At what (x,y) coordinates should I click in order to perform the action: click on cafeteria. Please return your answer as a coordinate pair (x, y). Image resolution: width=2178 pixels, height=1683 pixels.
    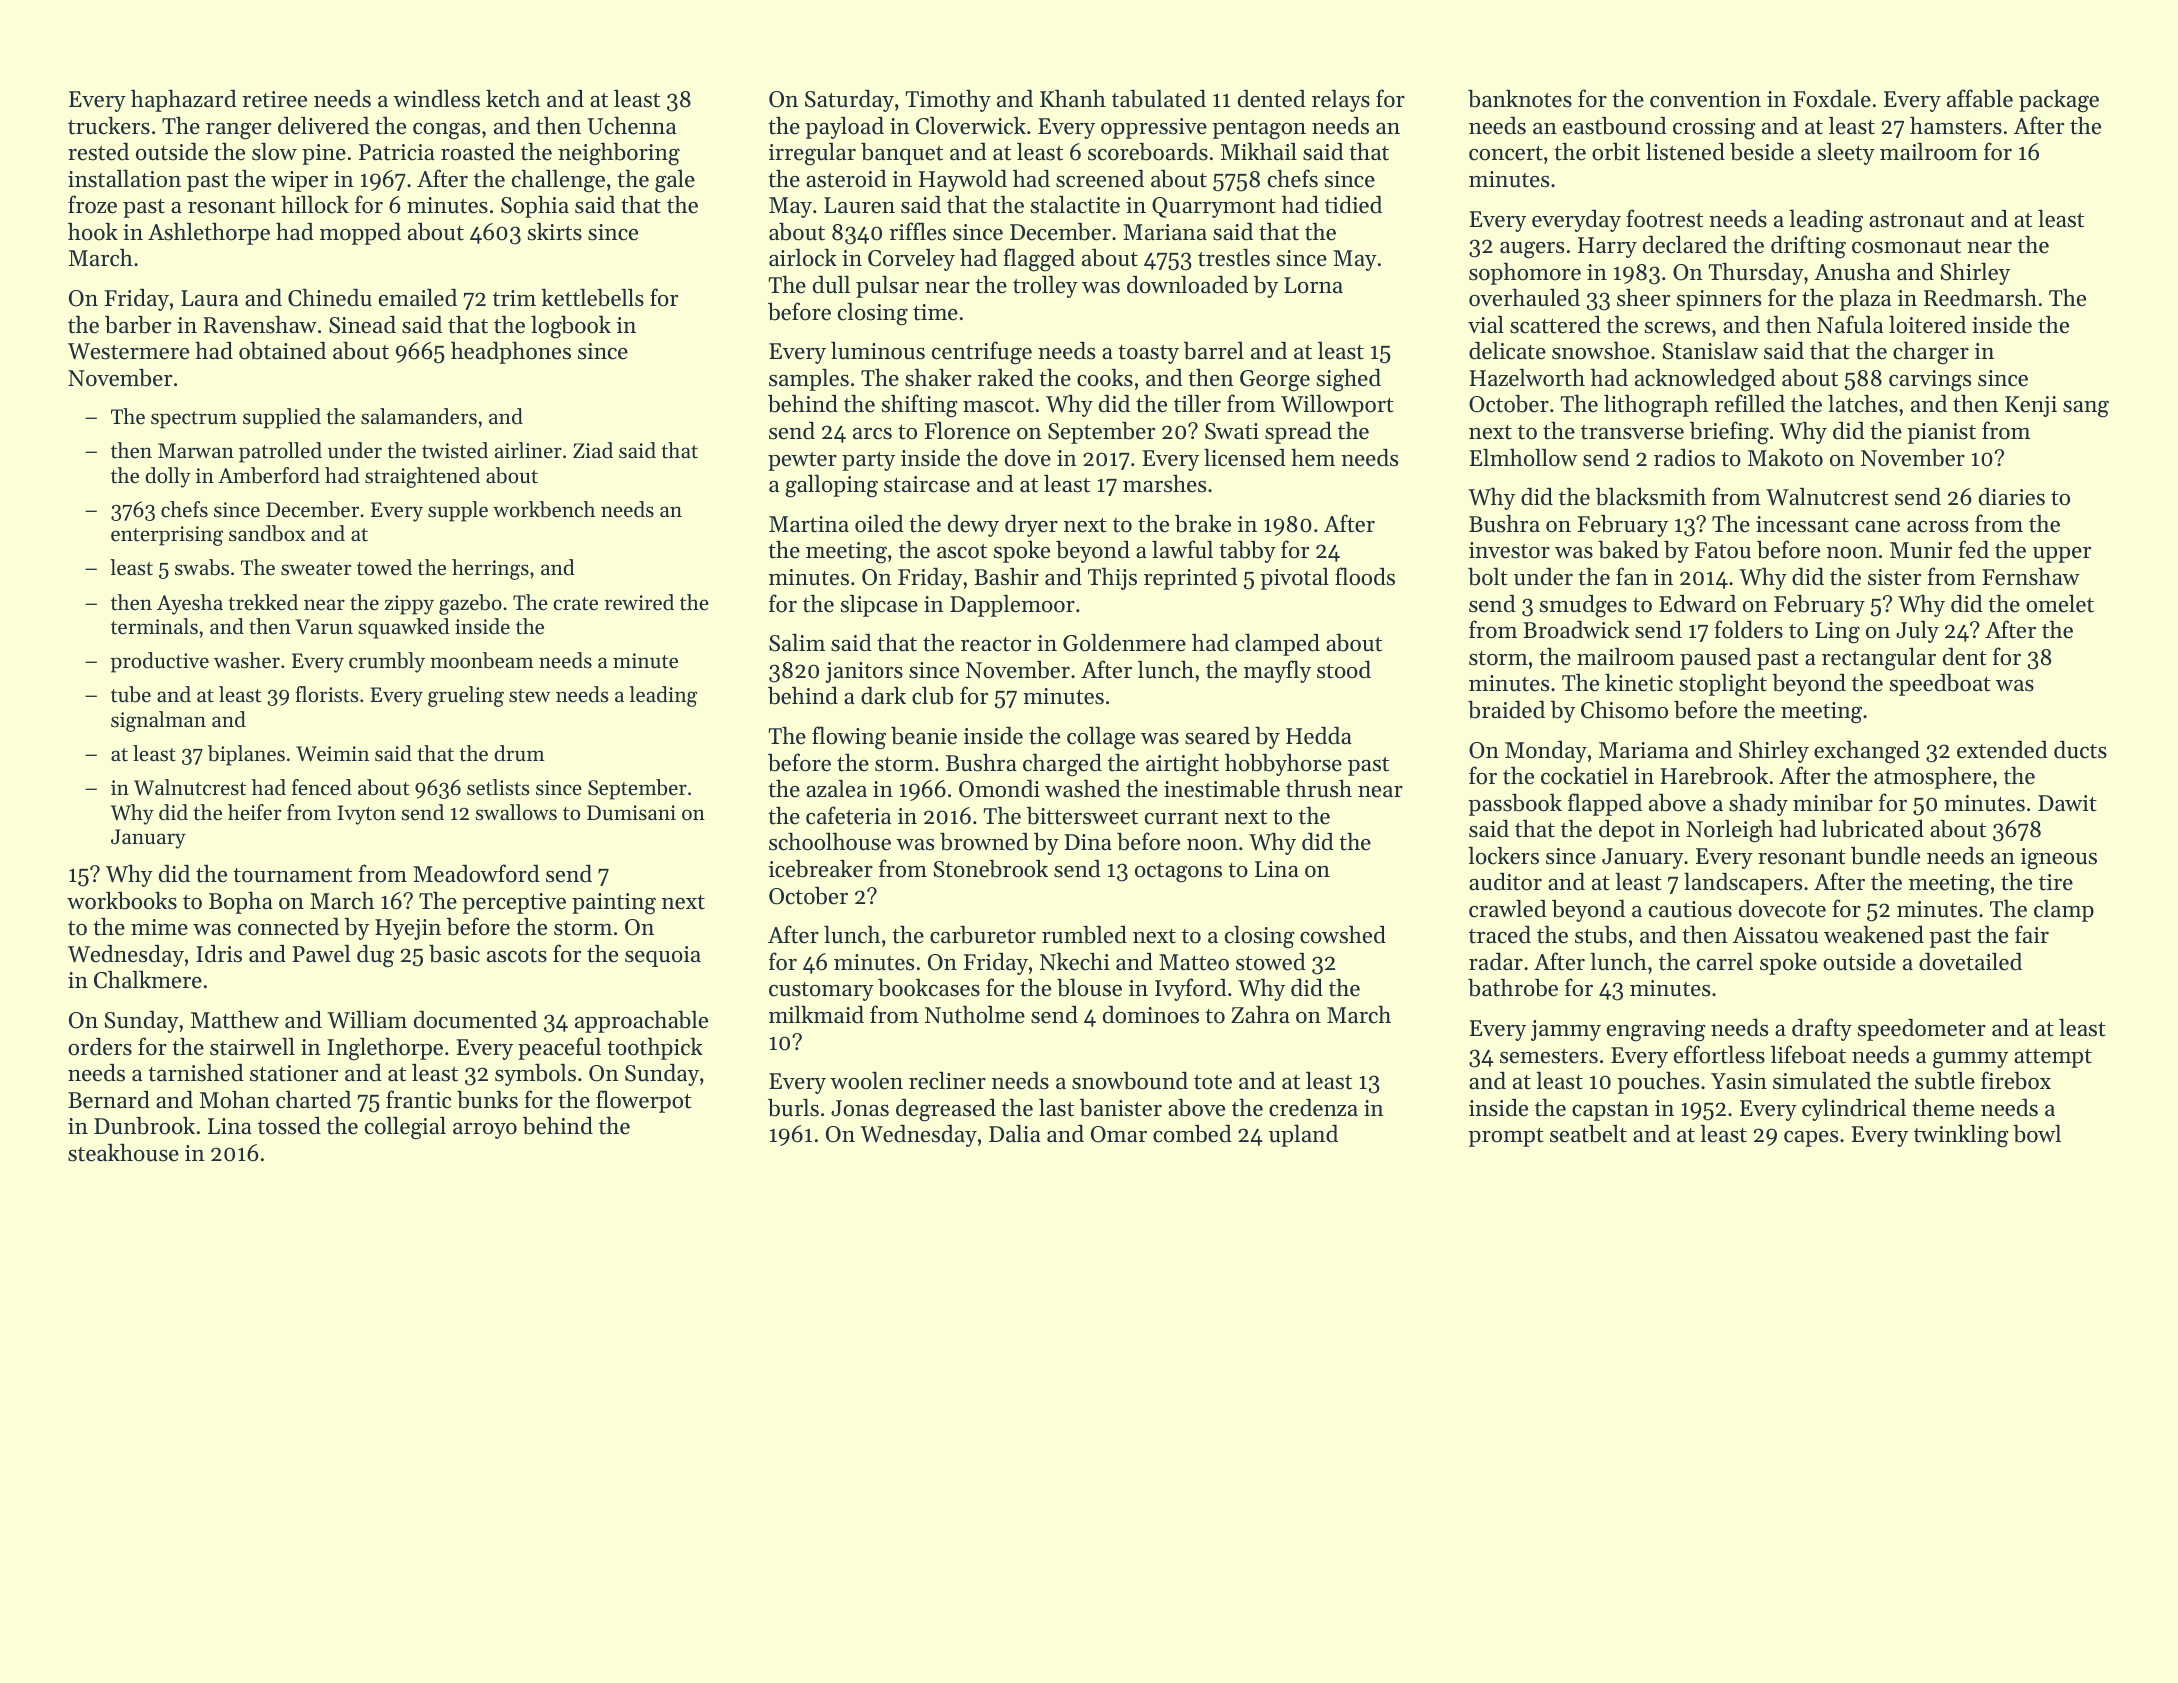
    Looking at the image, I should click on (848, 815).
